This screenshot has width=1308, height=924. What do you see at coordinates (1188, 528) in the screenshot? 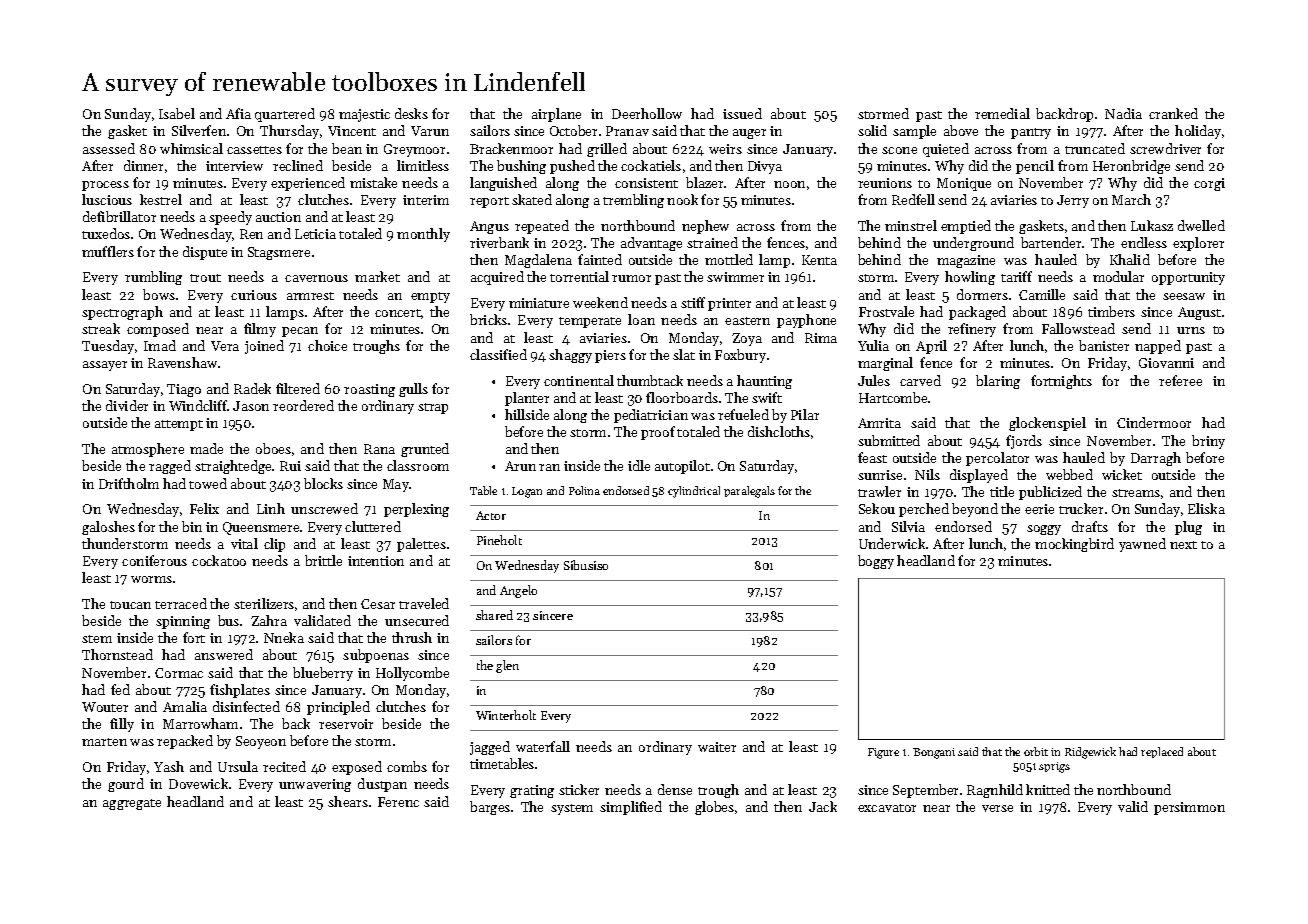
I see `plug` at bounding box center [1188, 528].
